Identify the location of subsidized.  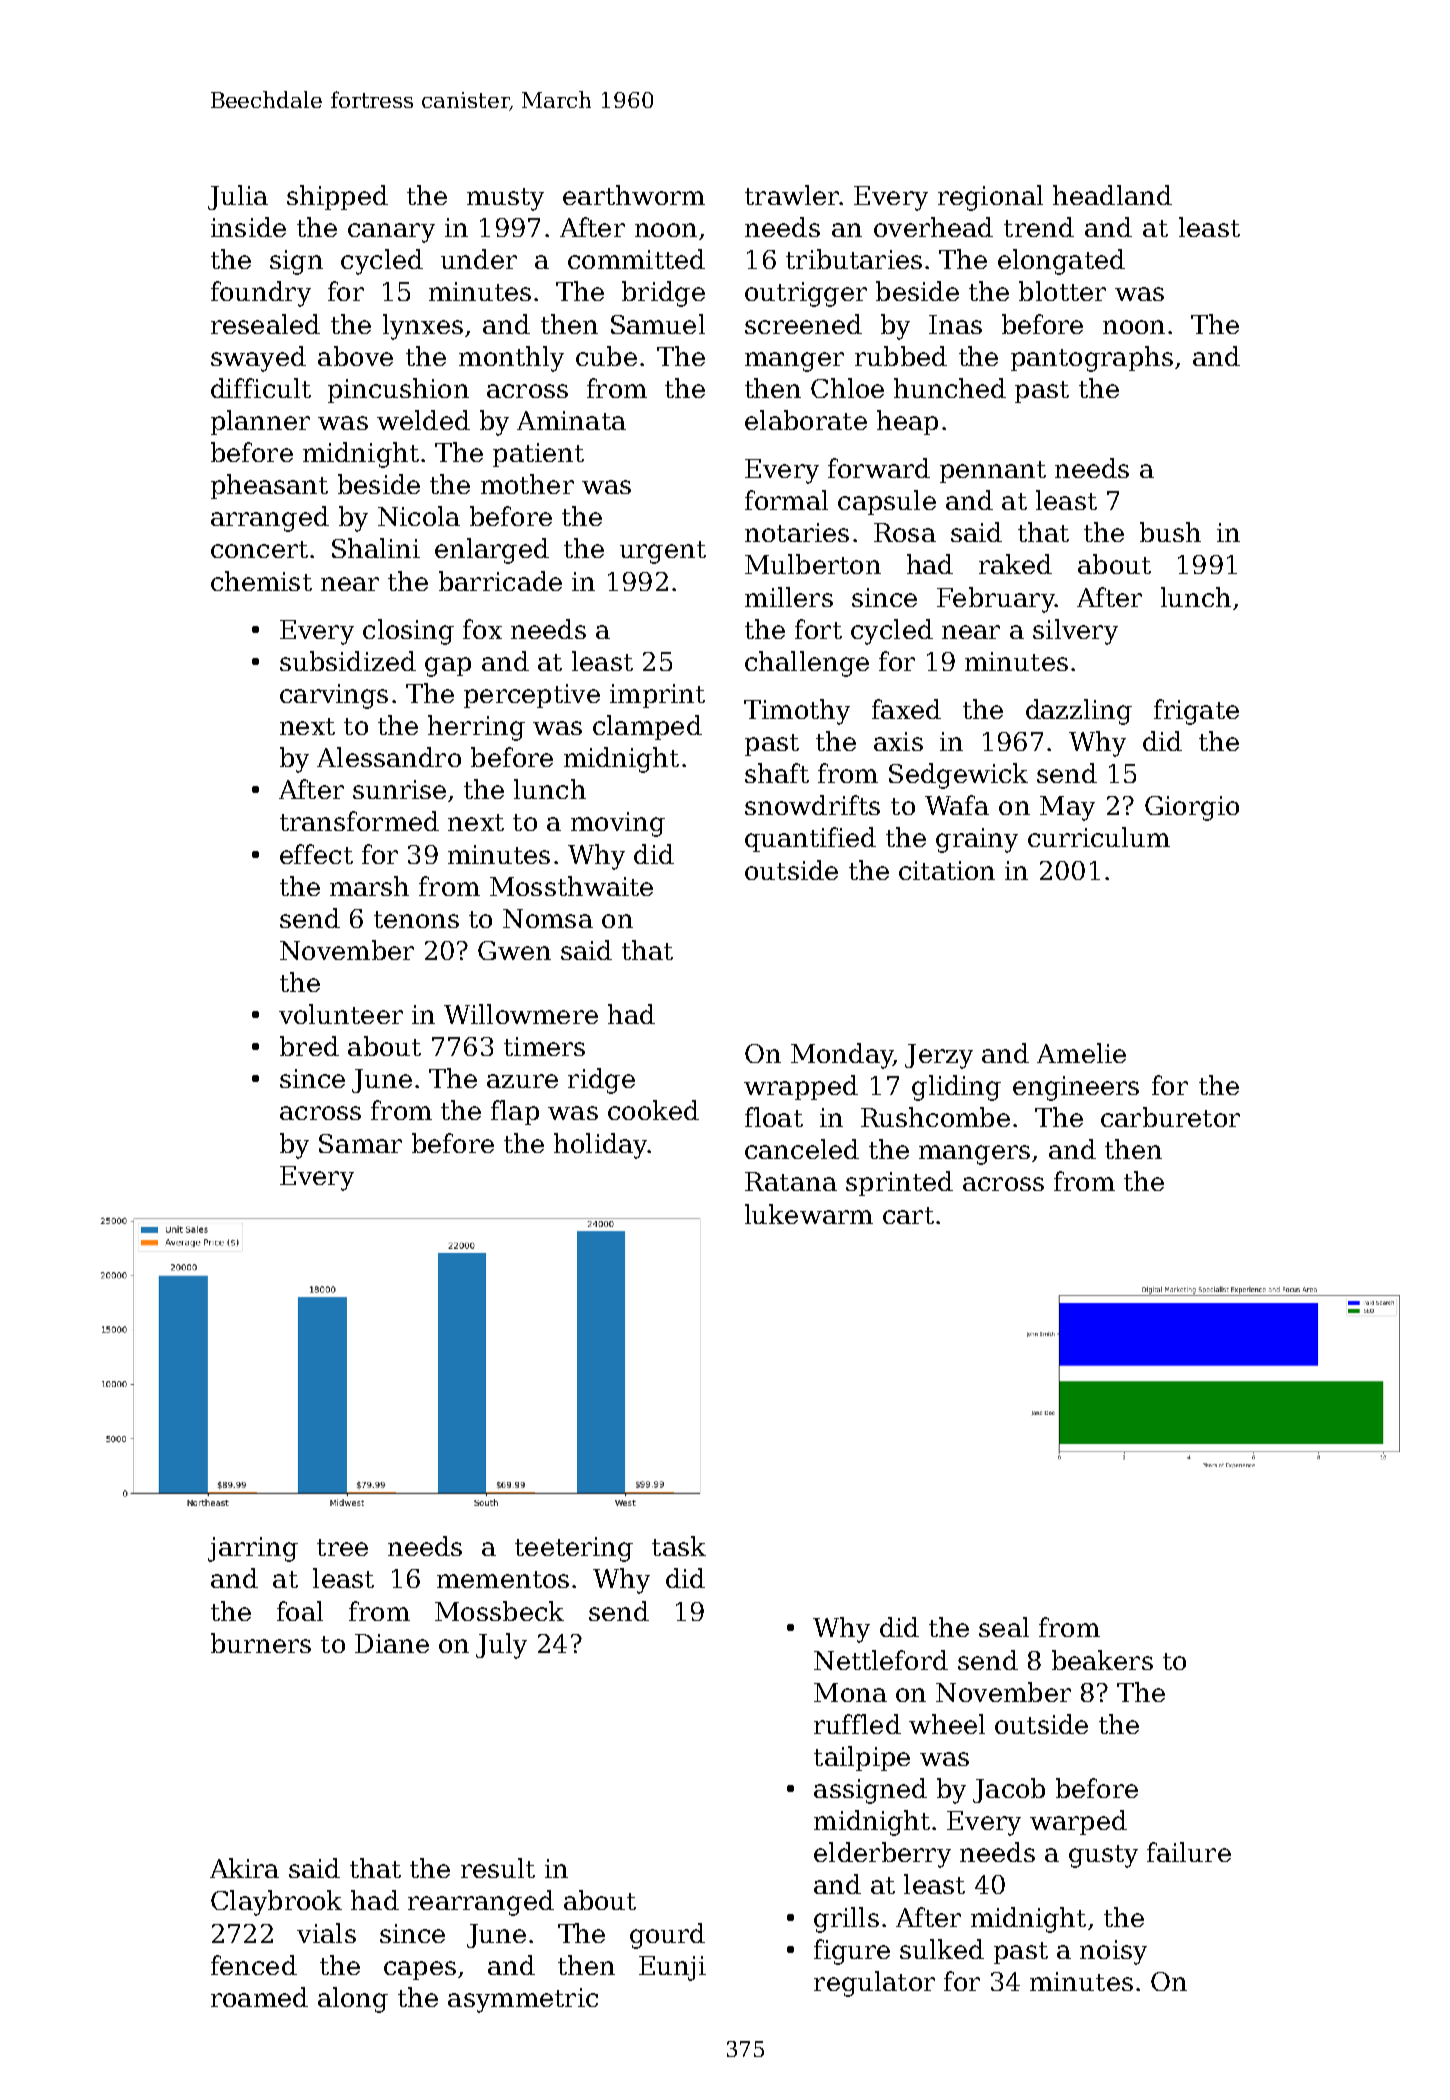
(348, 661).
